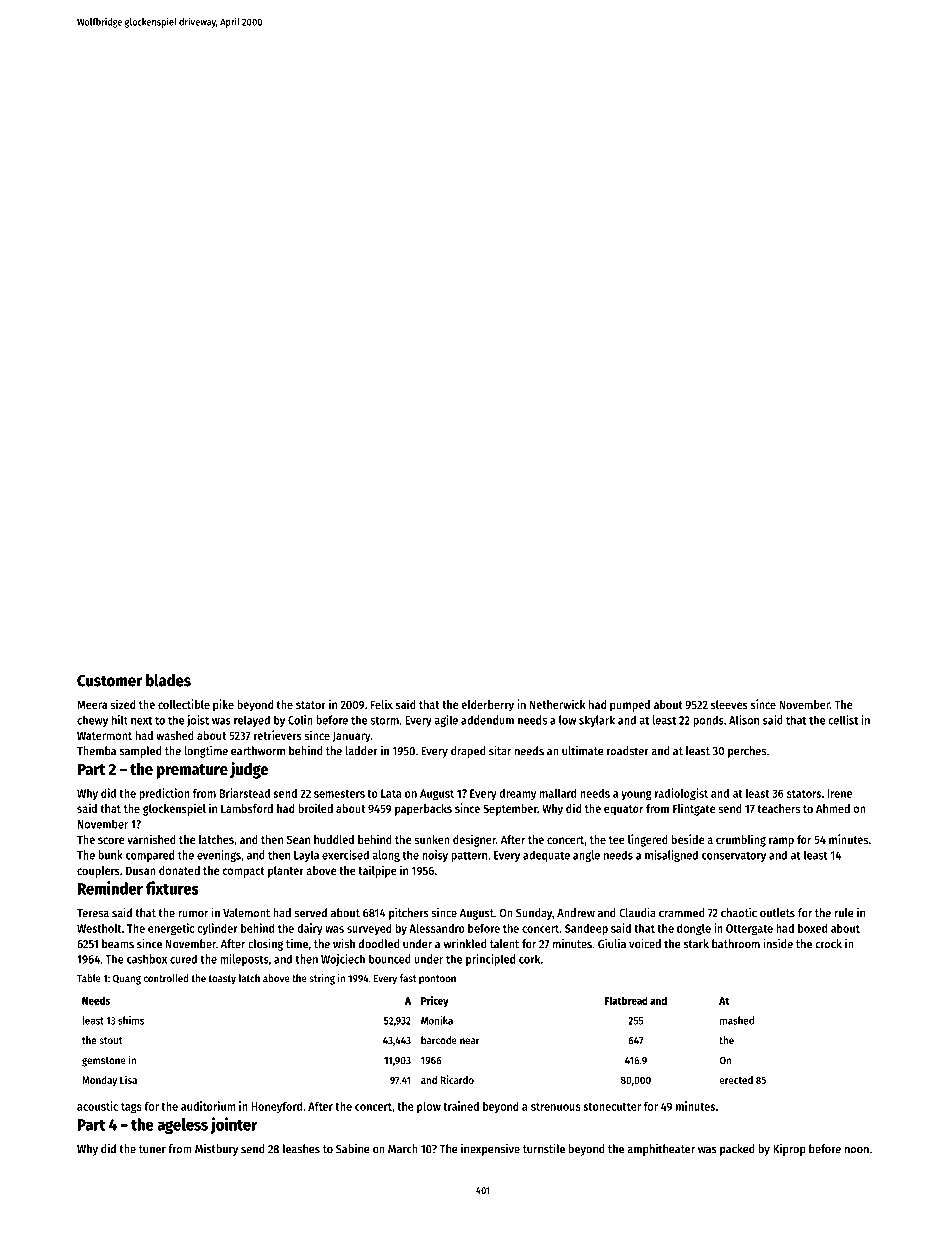 This screenshot has width=952, height=1233. What do you see at coordinates (127, 979) in the screenshot?
I see `Quang` at bounding box center [127, 979].
